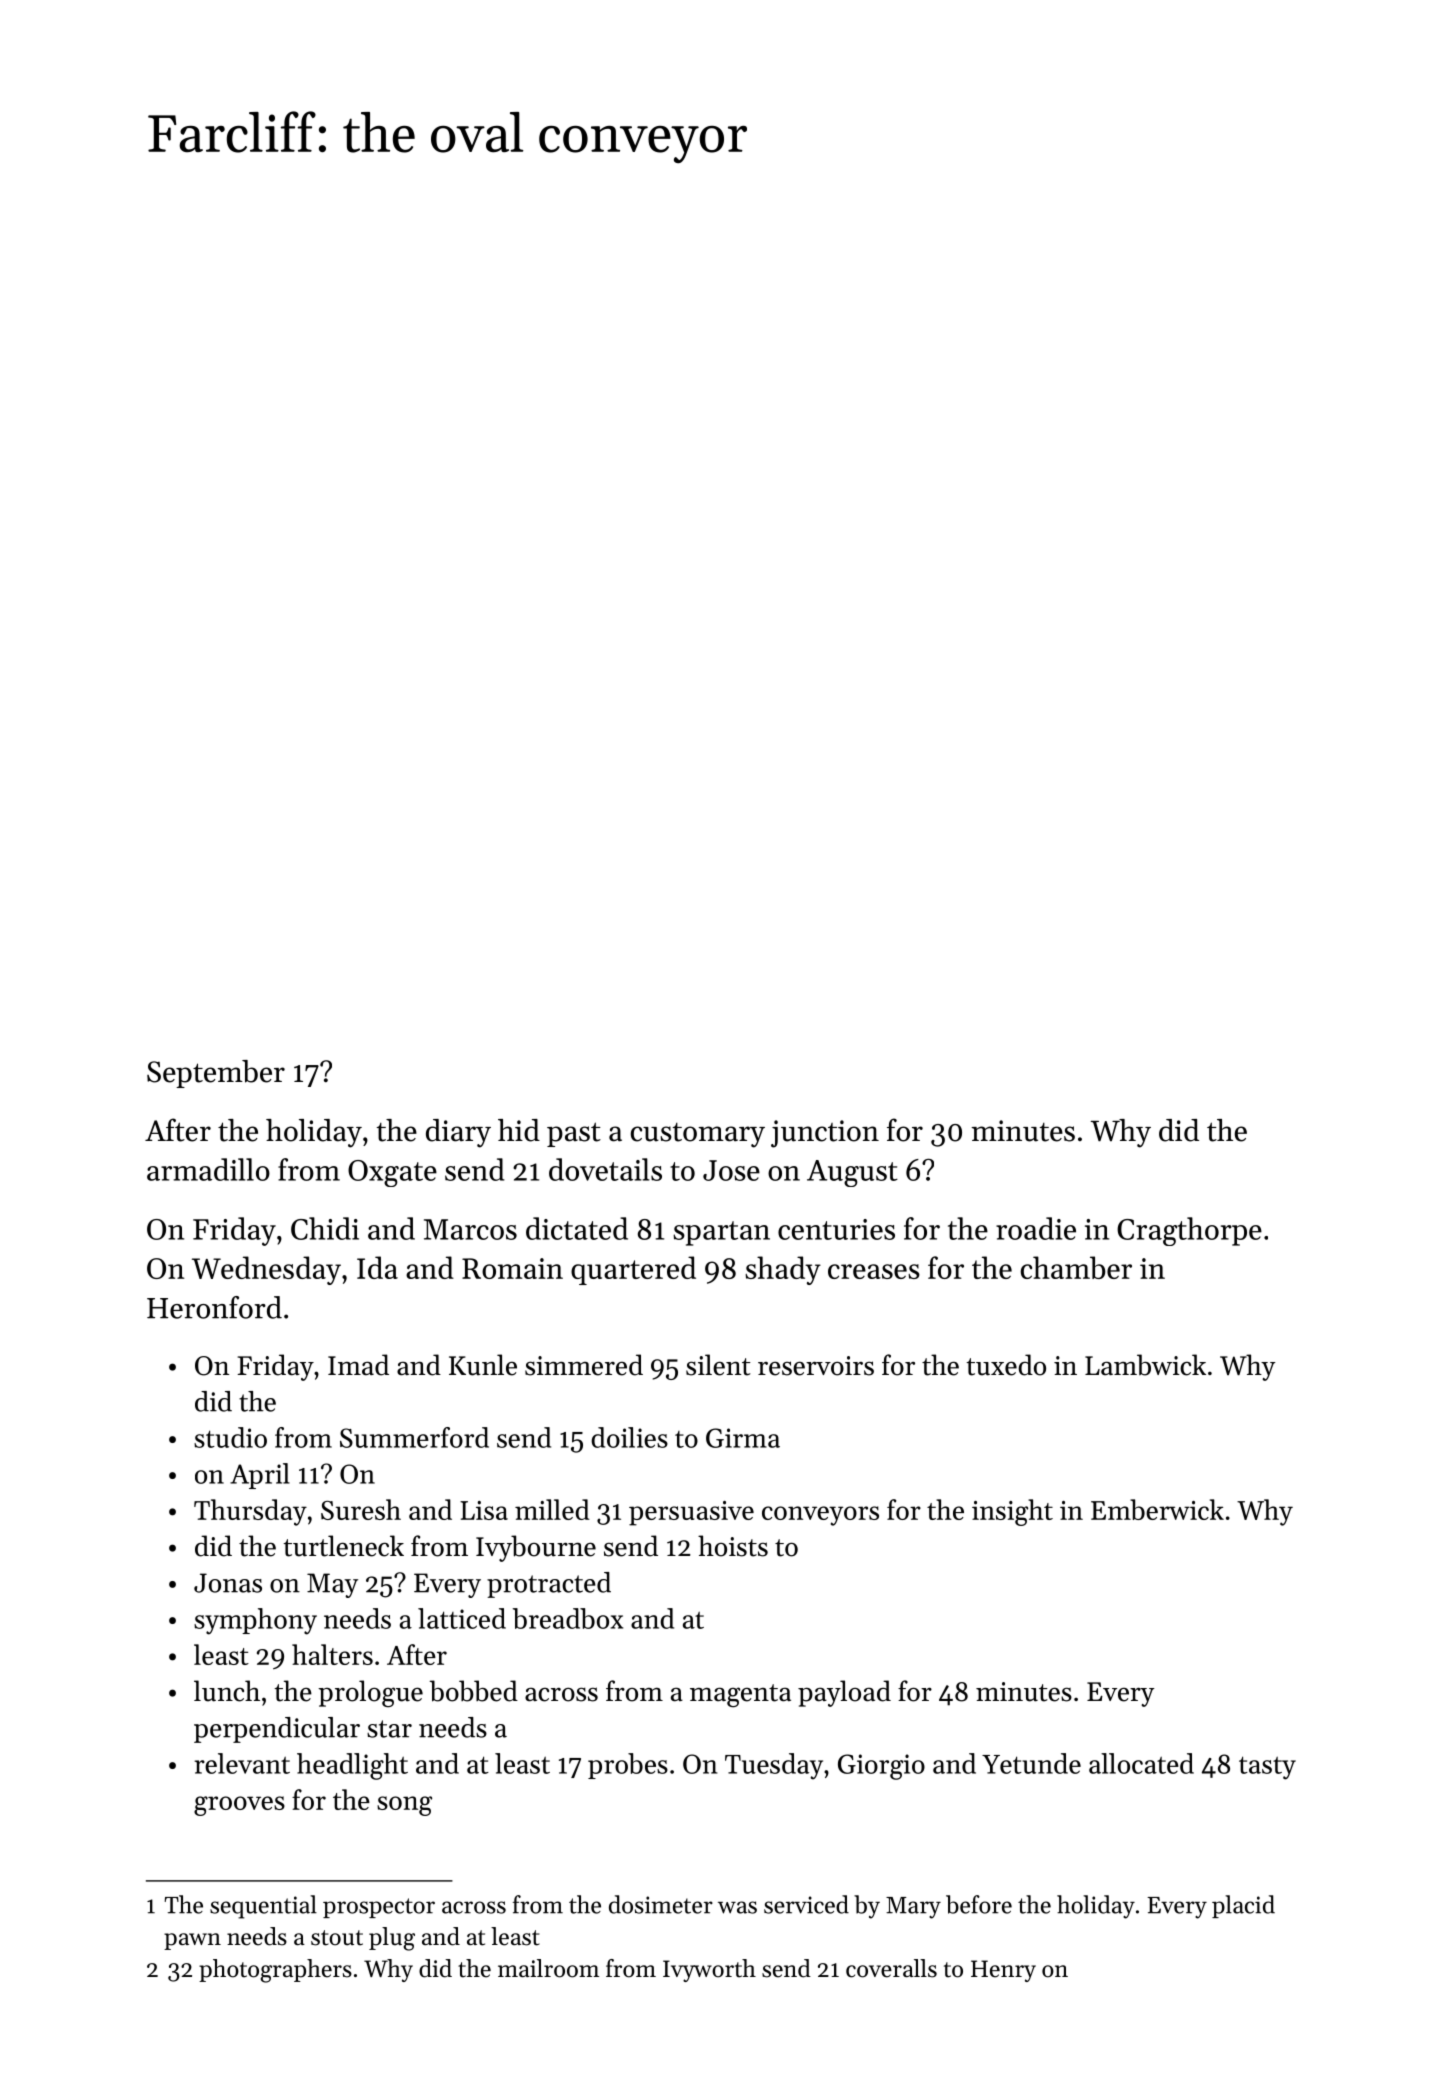 The height and width of the screenshot is (2100, 1450). Describe the element at coordinates (584, 1365) in the screenshot. I see `simmered` at that location.
